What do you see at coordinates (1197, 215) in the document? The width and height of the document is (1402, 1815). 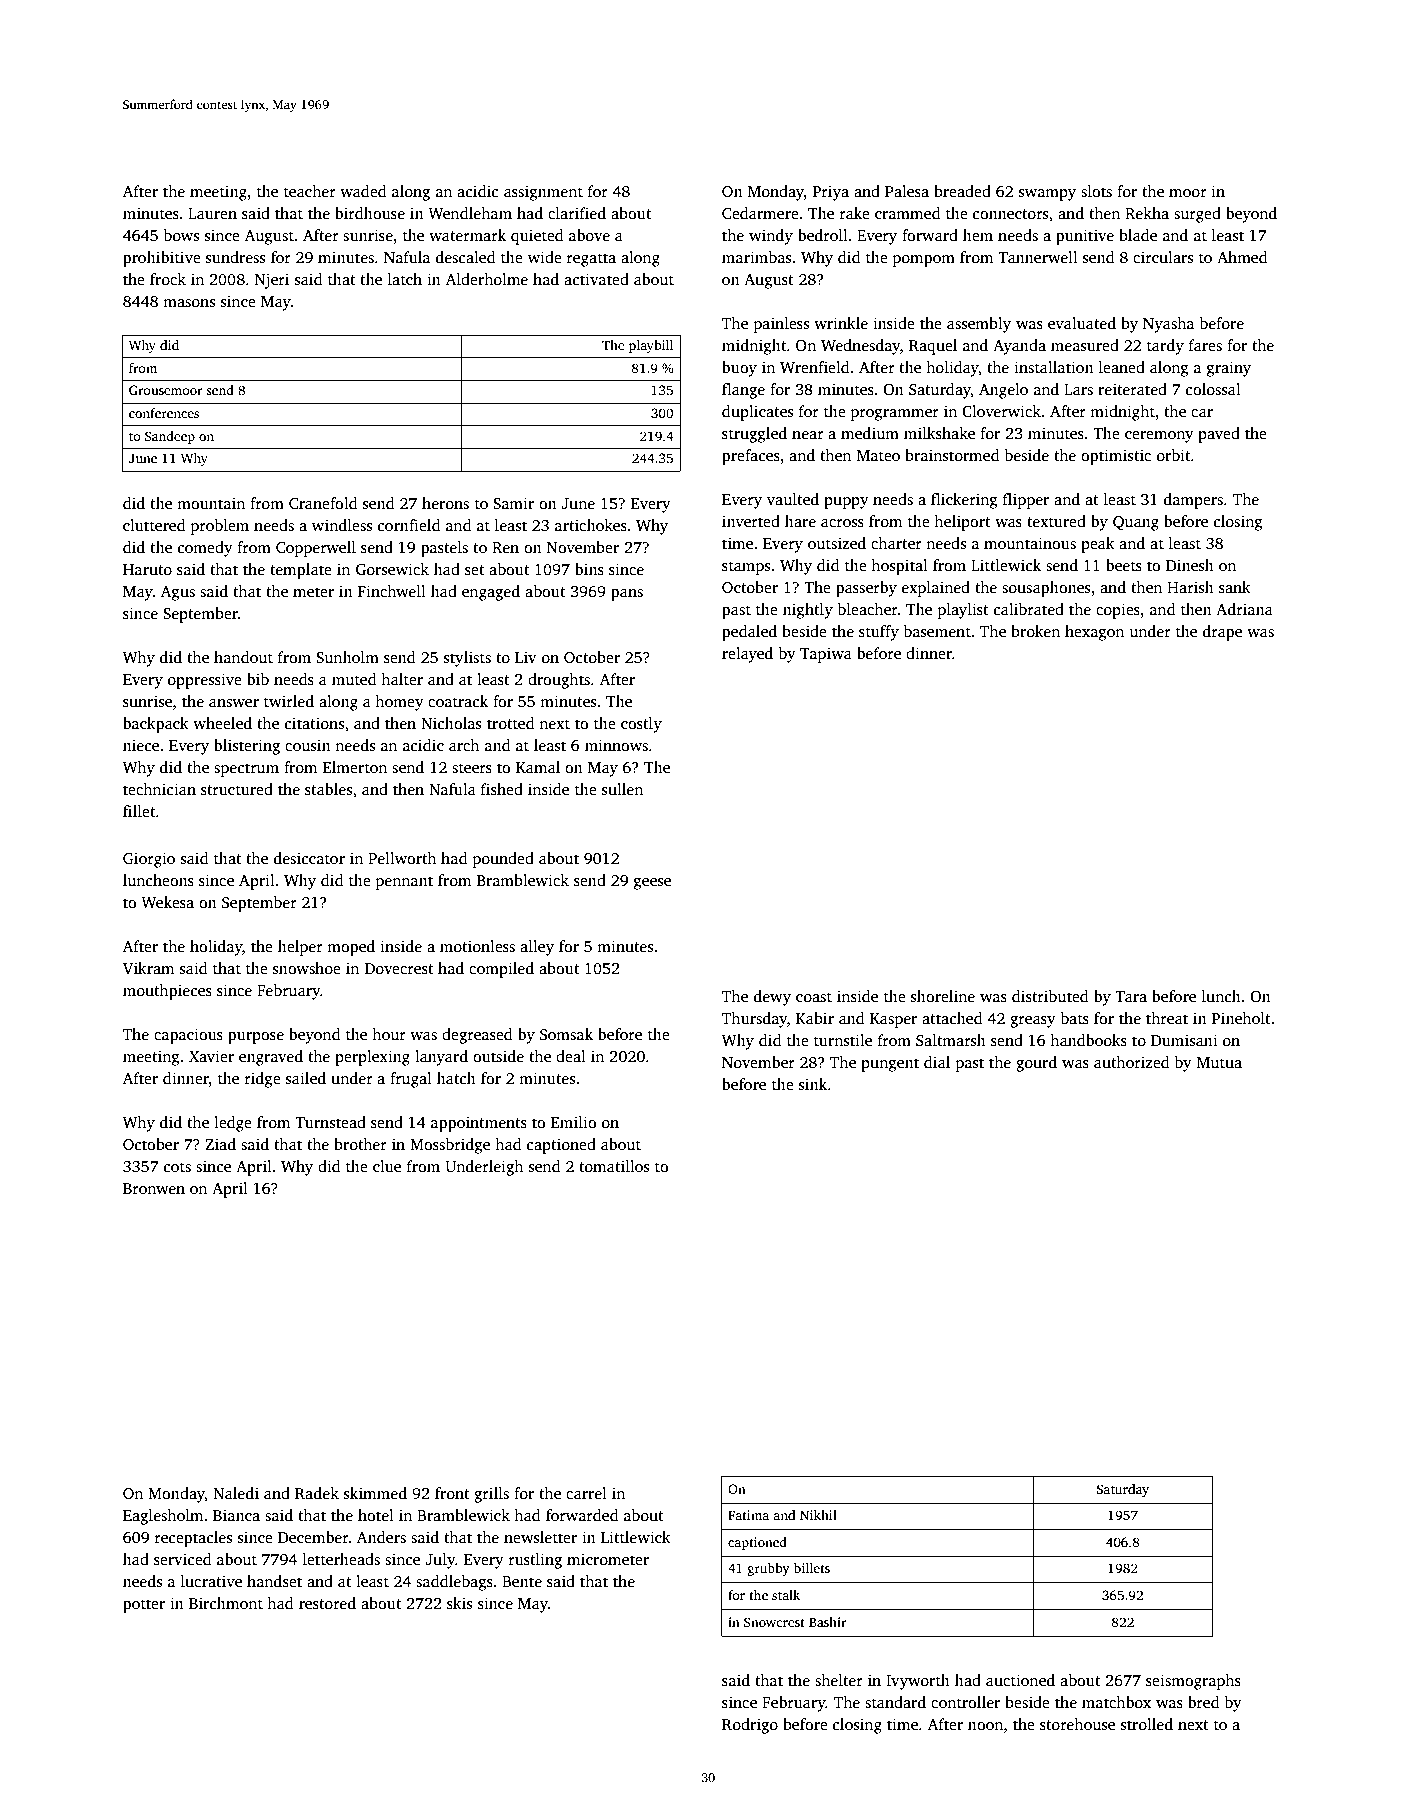 I see `surged` at bounding box center [1197, 215].
